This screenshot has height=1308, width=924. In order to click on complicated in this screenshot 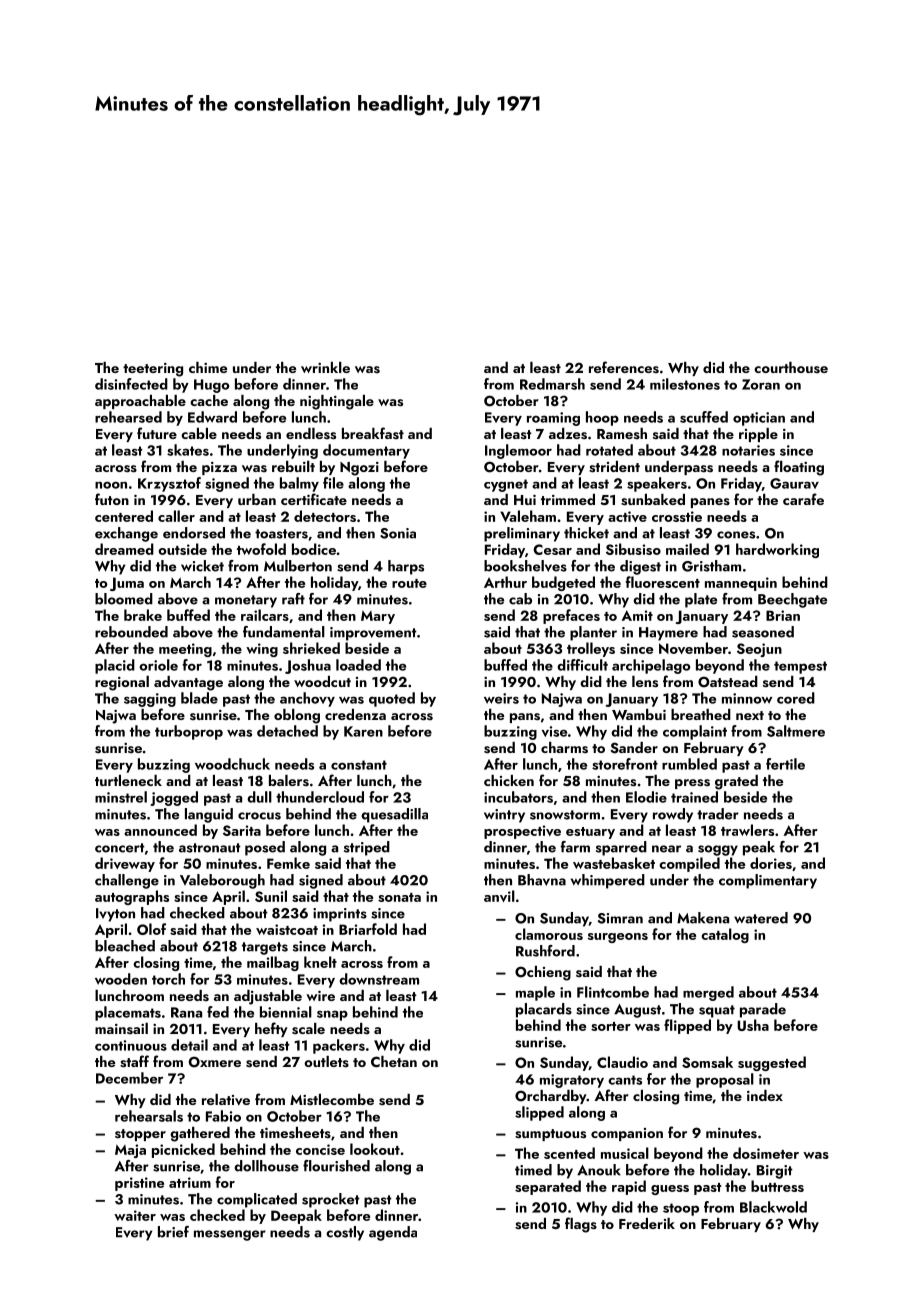, I will do `click(257, 1200)`.
